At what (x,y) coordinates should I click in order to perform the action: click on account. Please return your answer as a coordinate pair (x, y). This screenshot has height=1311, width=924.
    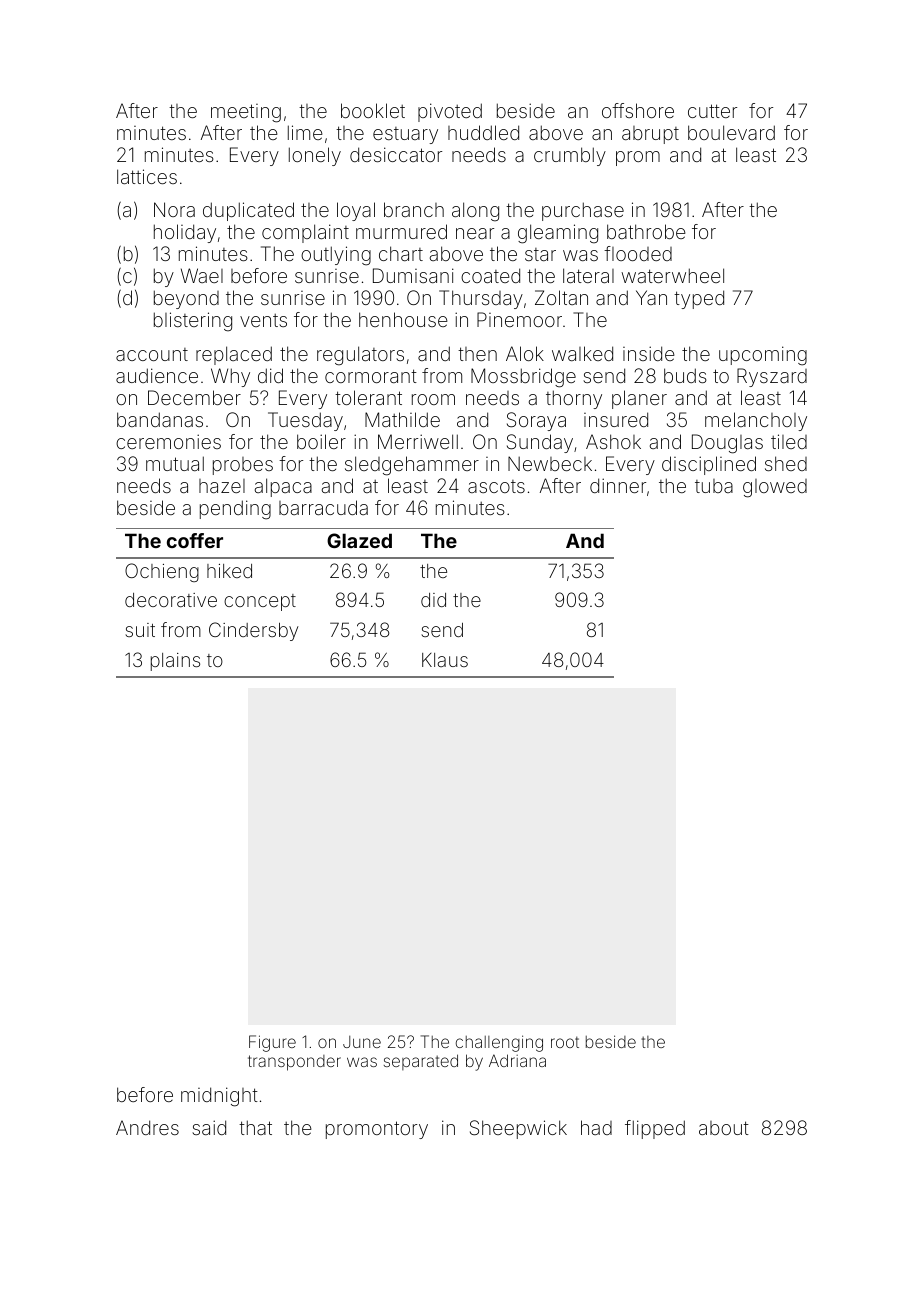
    Looking at the image, I should click on (152, 354).
